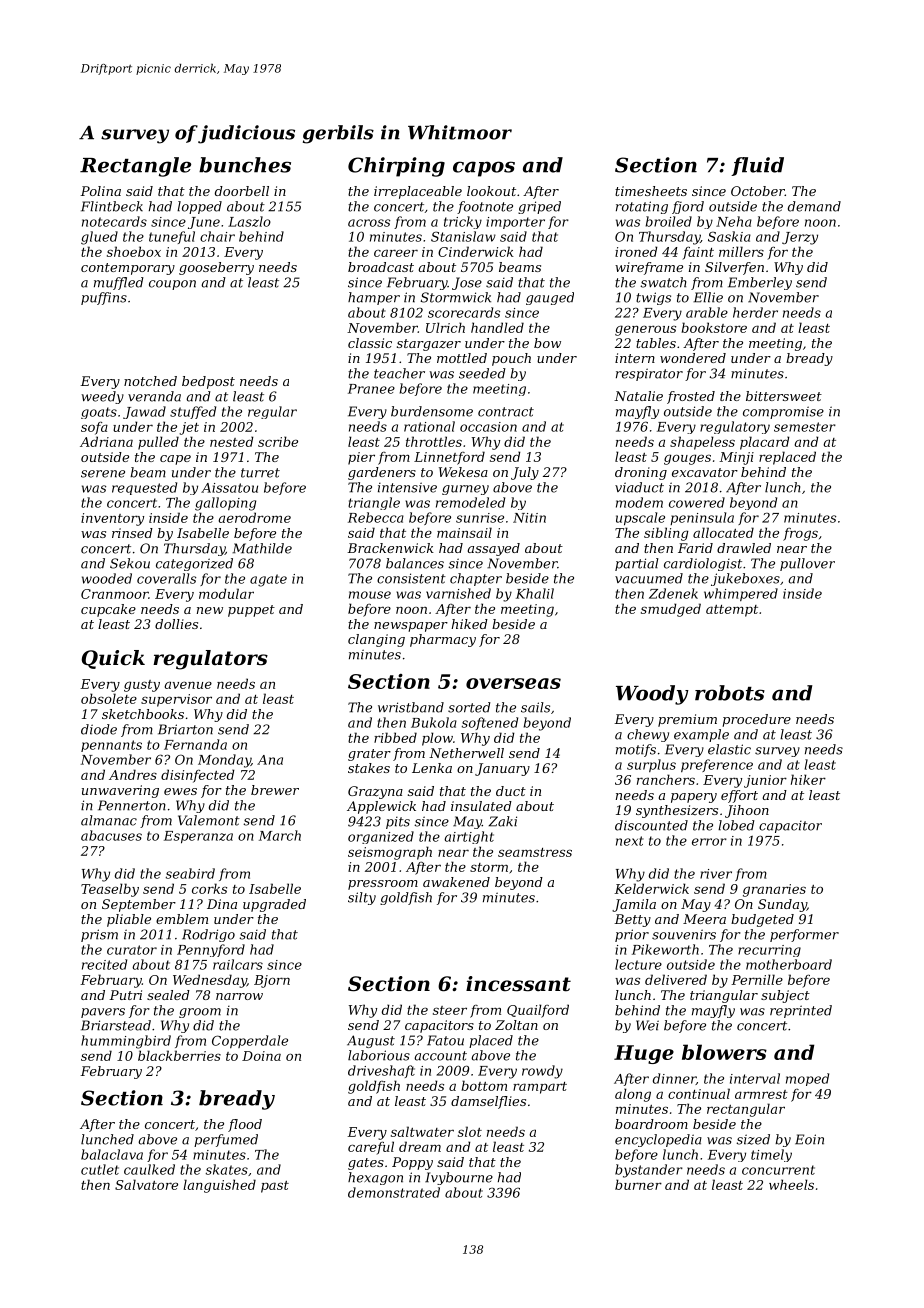  I want to click on Chirping, so click(396, 167).
